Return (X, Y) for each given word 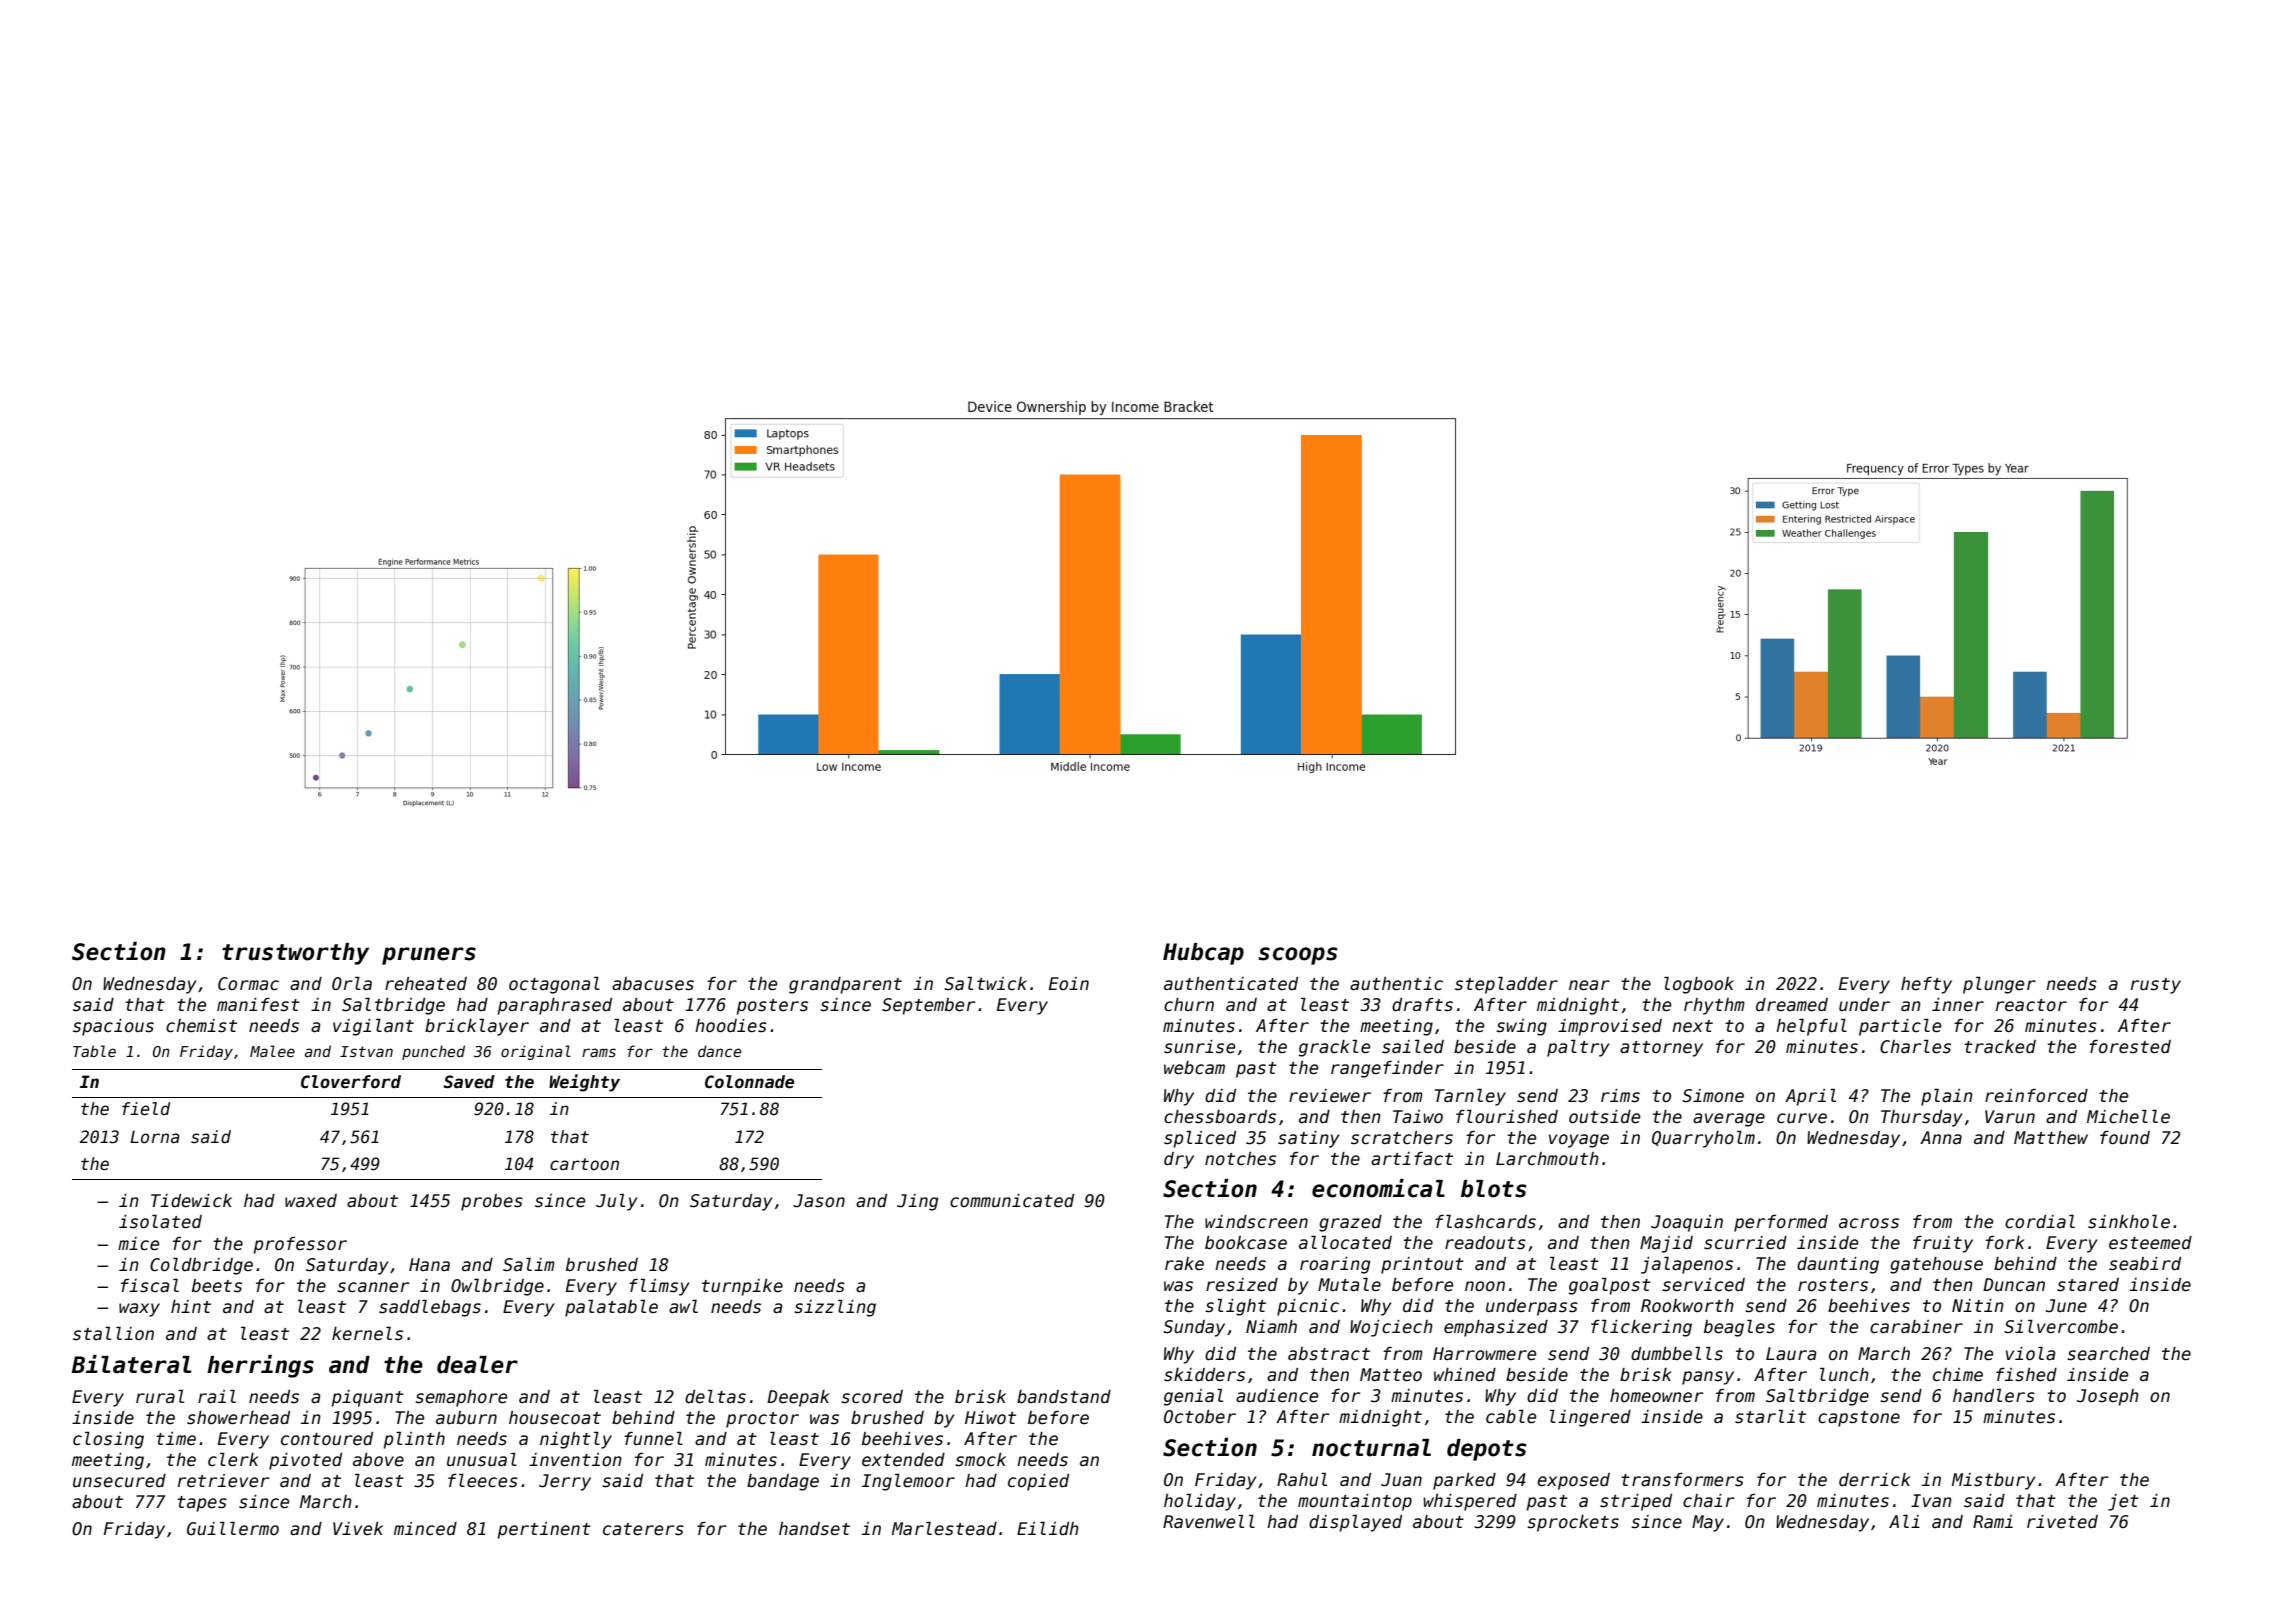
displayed (1355, 1523)
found (2125, 1138)
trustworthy (295, 954)
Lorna (155, 1137)
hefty (1926, 985)
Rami (1993, 1521)
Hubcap (1203, 954)
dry (1179, 1160)
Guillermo (233, 1529)
